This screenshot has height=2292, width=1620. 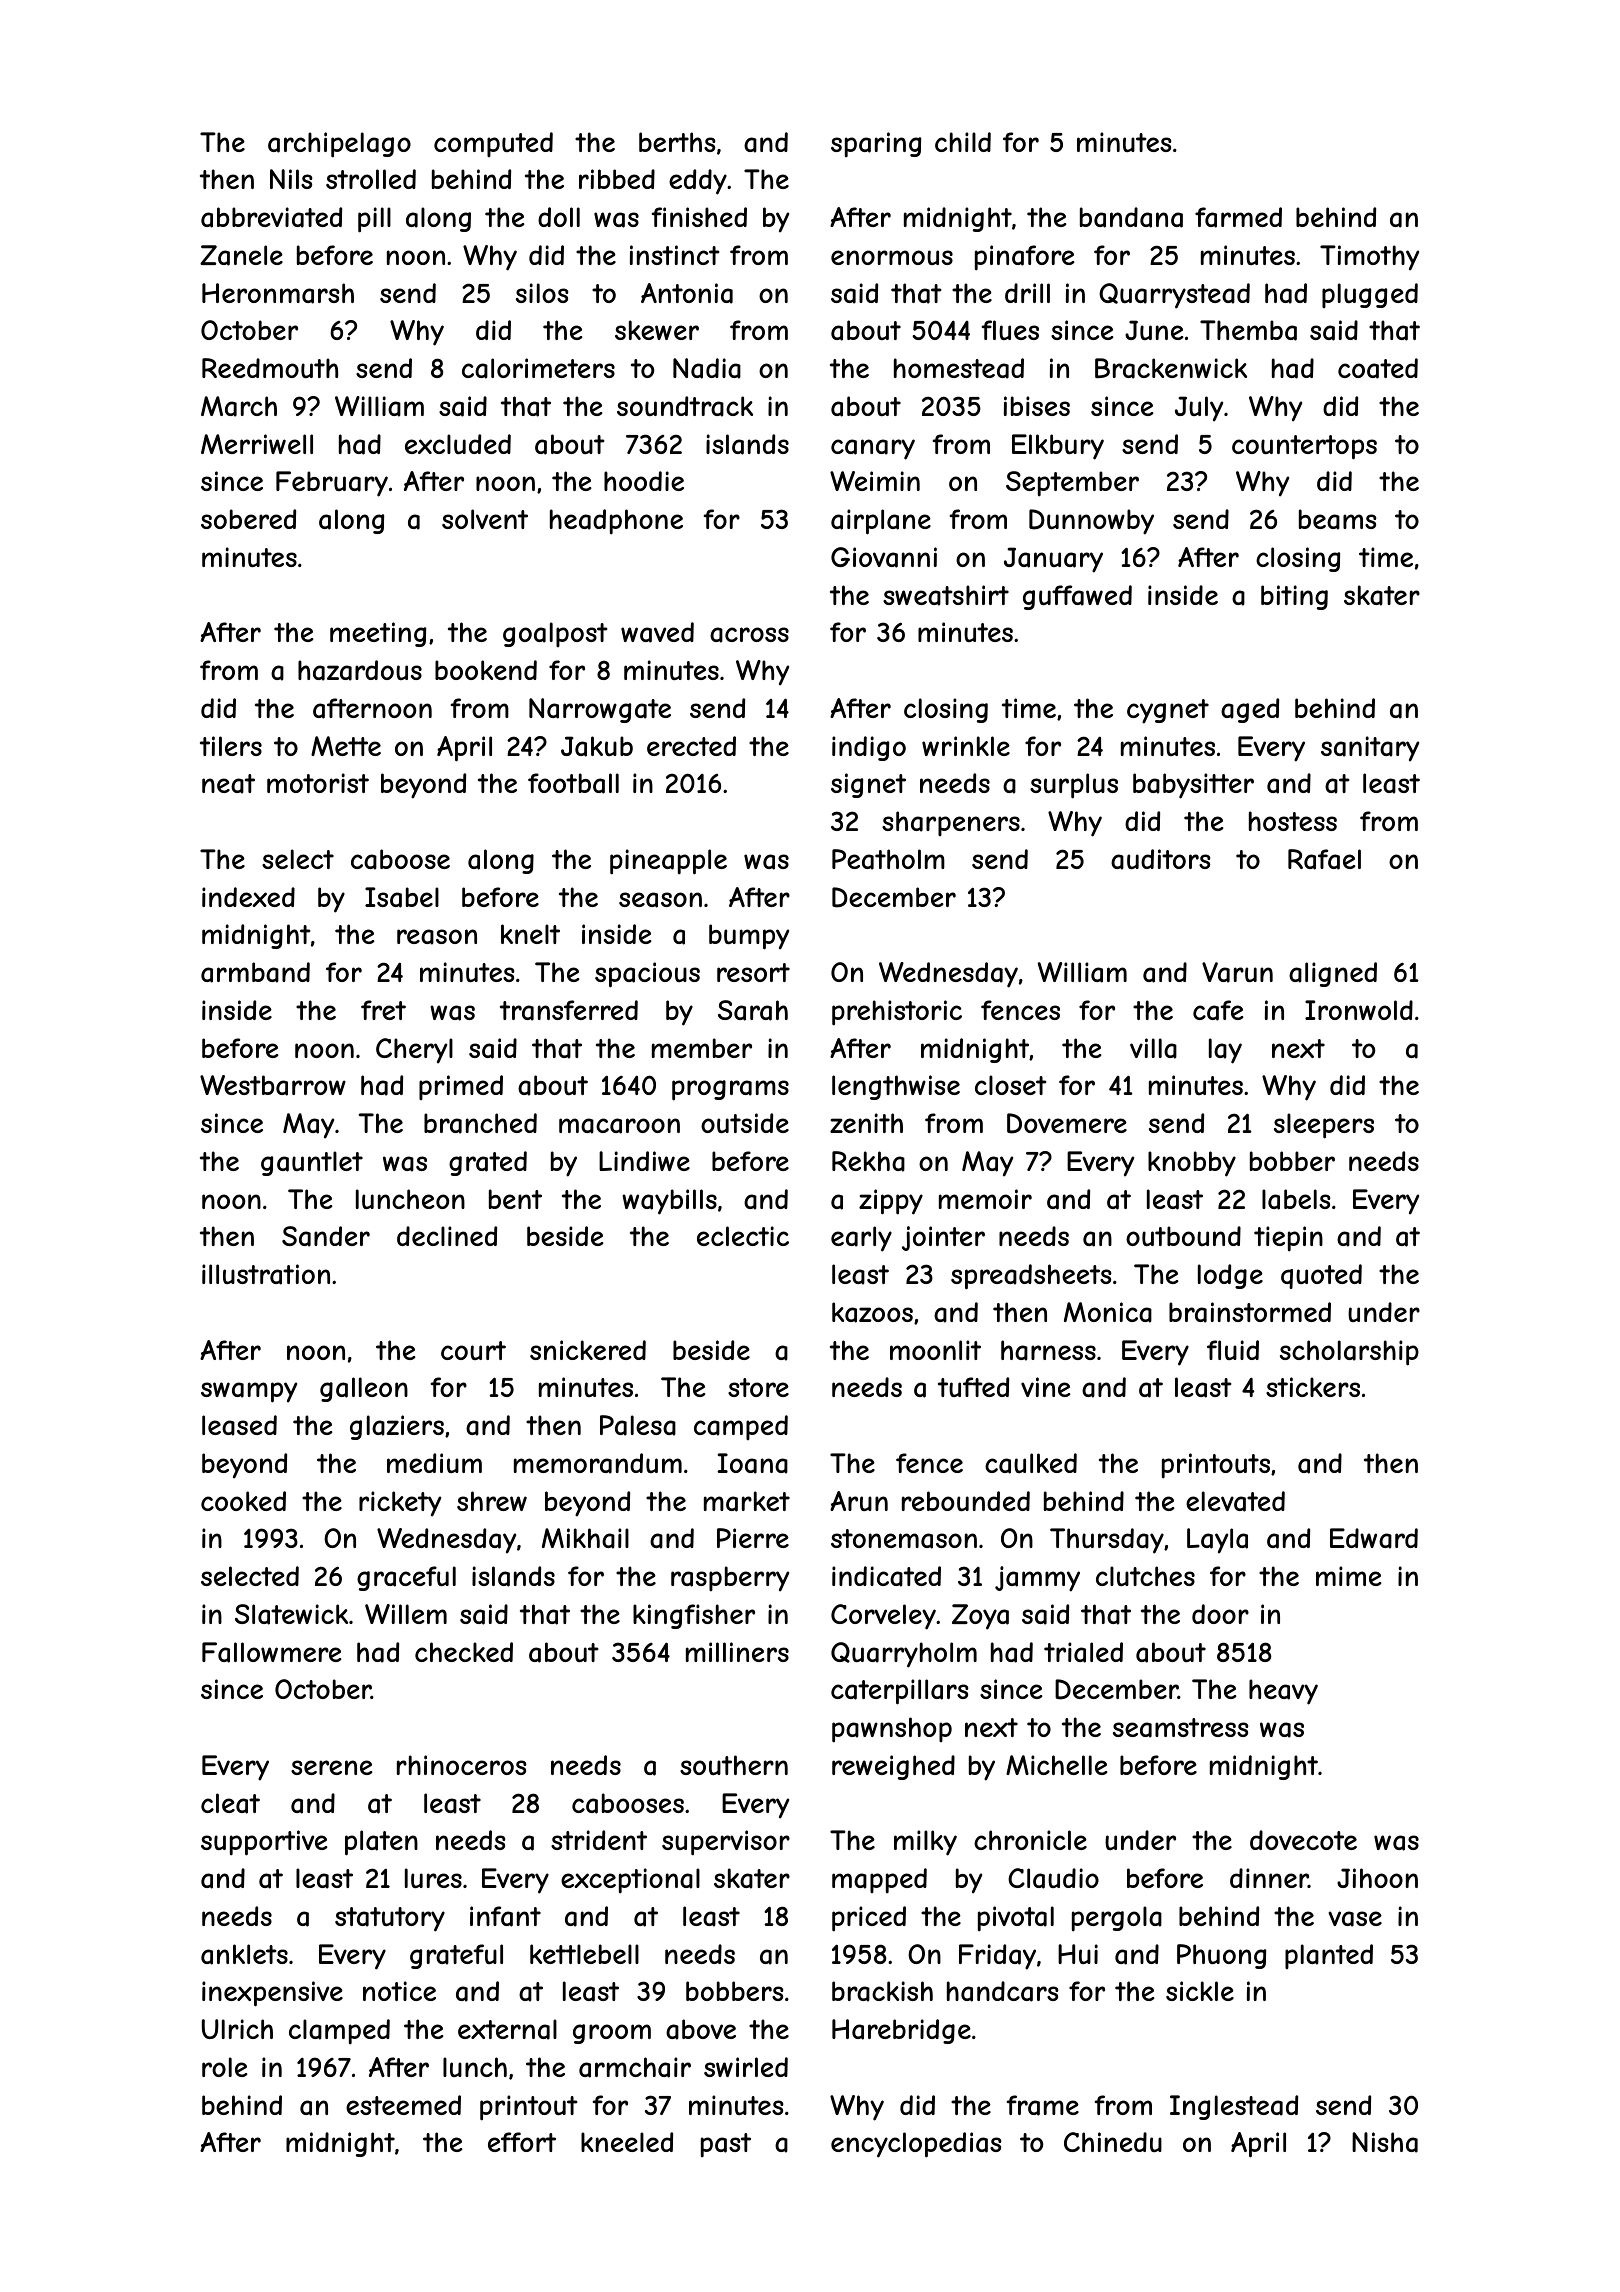 I want to click on sharpeners, so click(x=951, y=823).
